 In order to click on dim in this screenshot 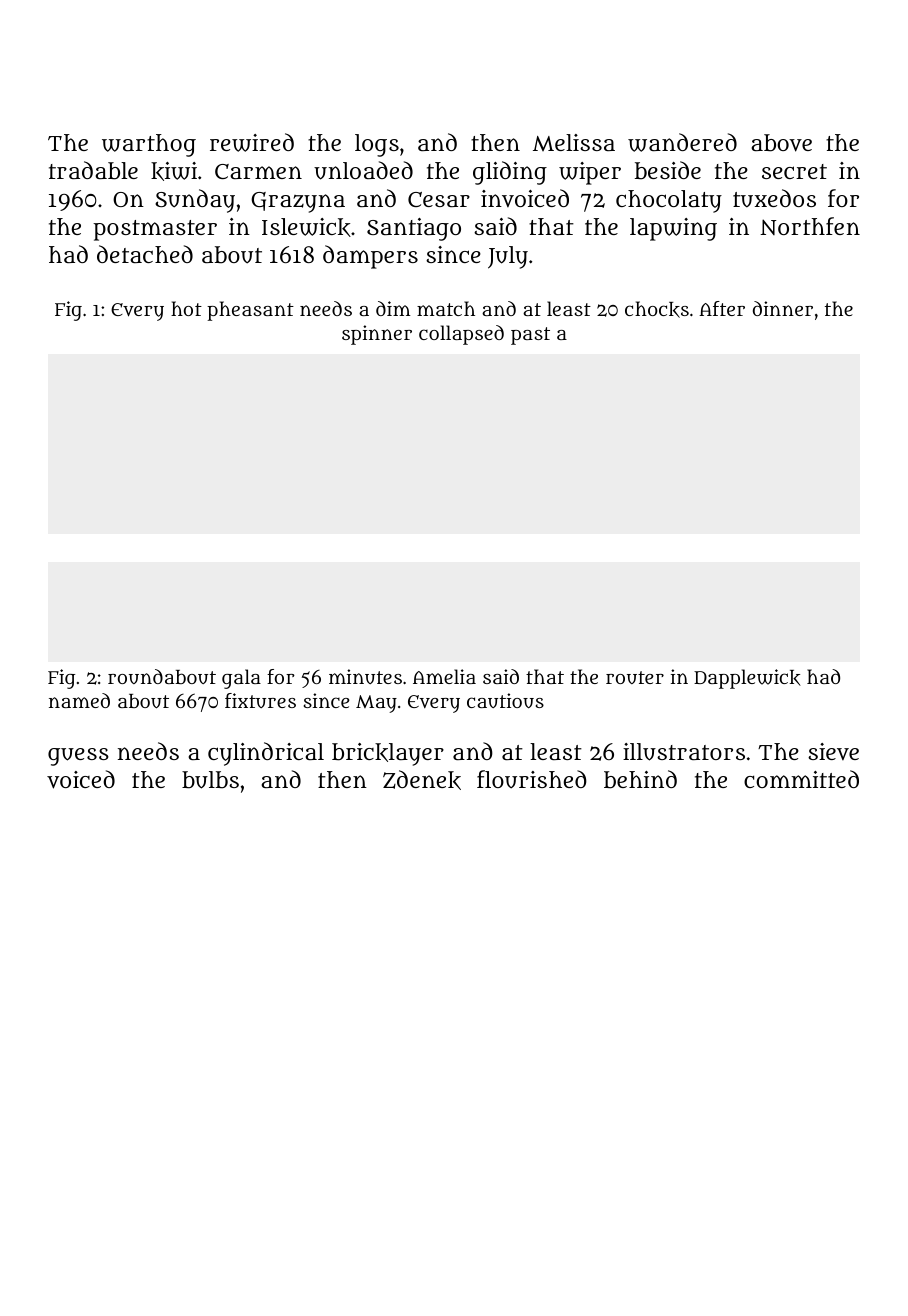, I will do `click(393, 308)`.
